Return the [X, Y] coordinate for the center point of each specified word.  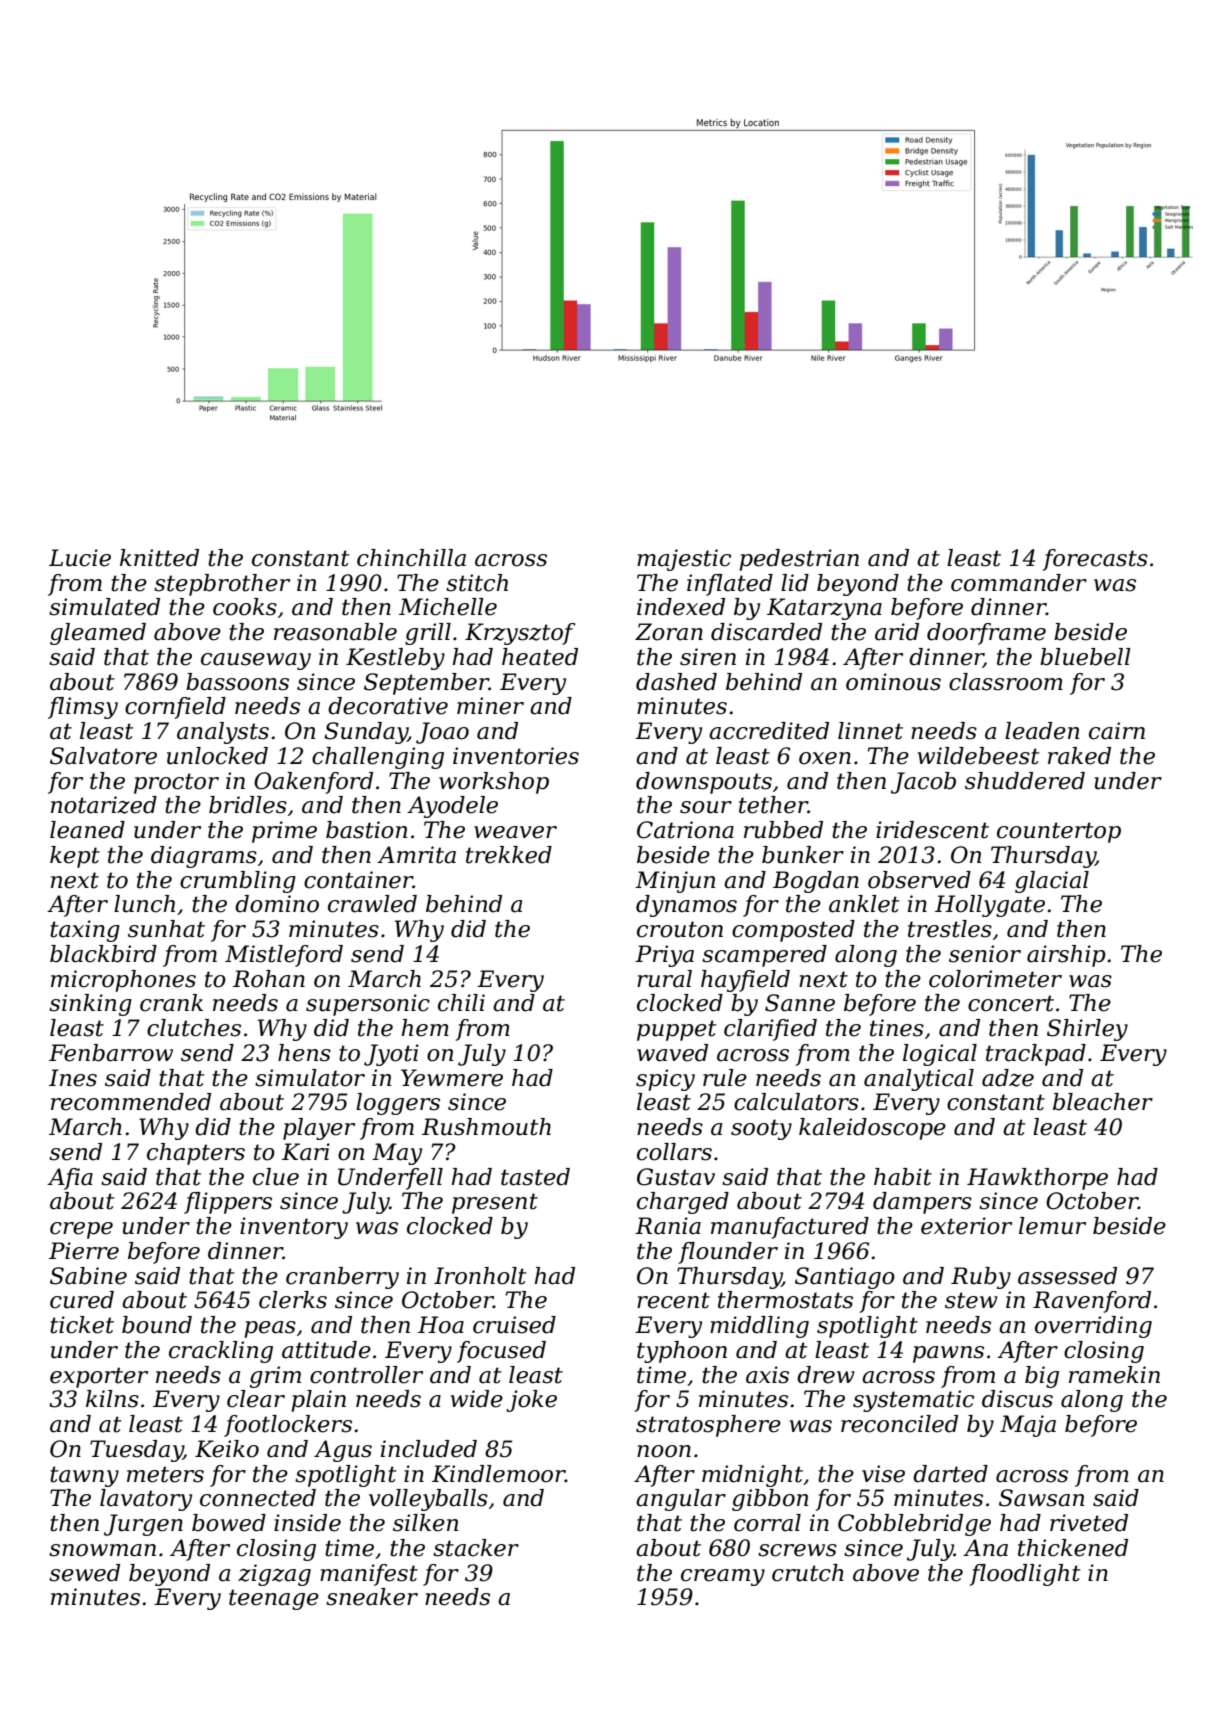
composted [793, 931]
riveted [1089, 1523]
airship [1066, 956]
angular [681, 1500]
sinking [90, 1005]
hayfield [745, 981]
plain [319, 1401]
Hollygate [990, 906]
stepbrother [222, 585]
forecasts [1095, 560]
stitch [477, 583]
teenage [274, 1599]
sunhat [166, 929]
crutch [808, 1573]
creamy [723, 1577]
